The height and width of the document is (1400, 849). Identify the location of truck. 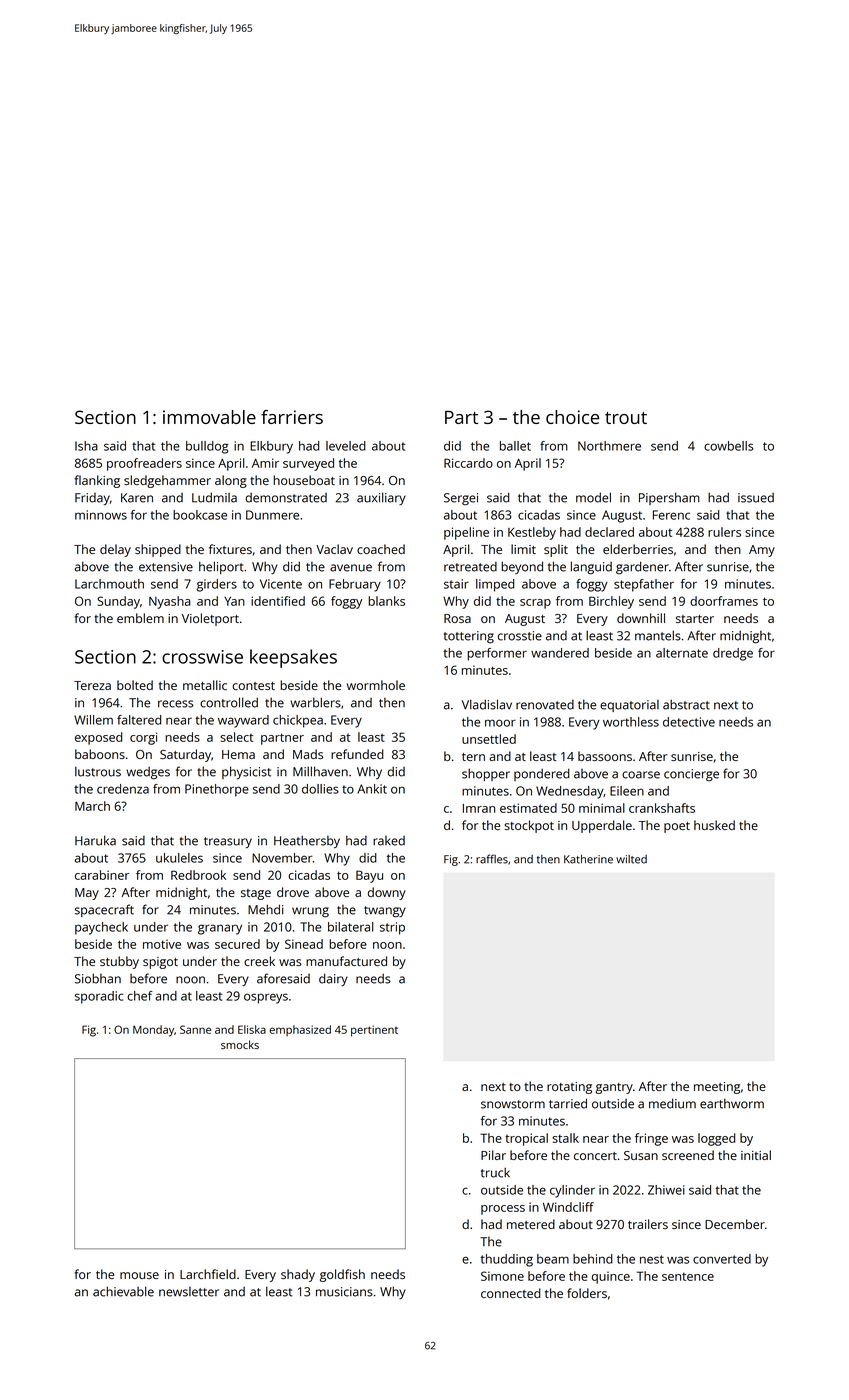
(495, 1172).
